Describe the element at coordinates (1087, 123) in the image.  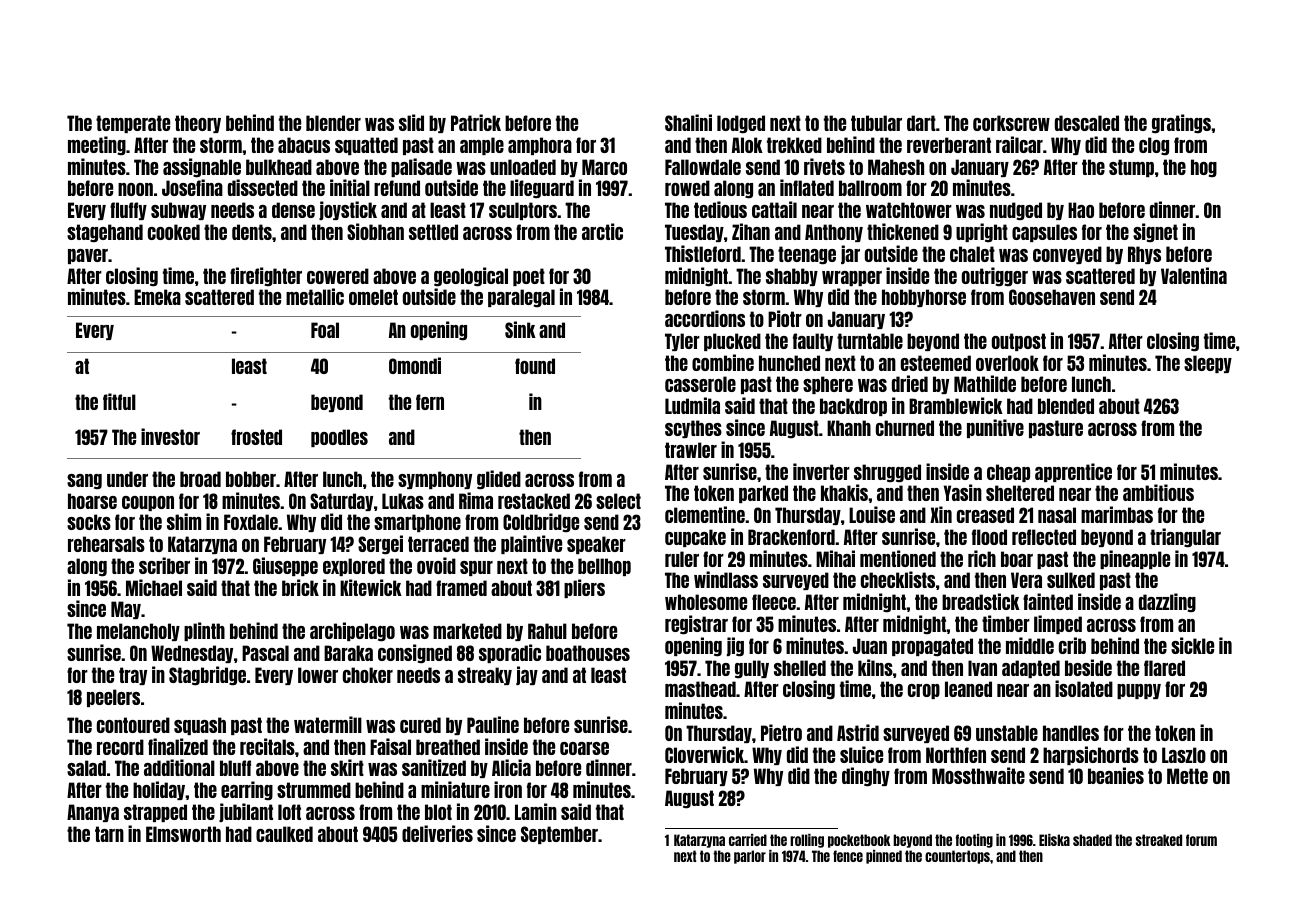
I see `descaled` at that location.
